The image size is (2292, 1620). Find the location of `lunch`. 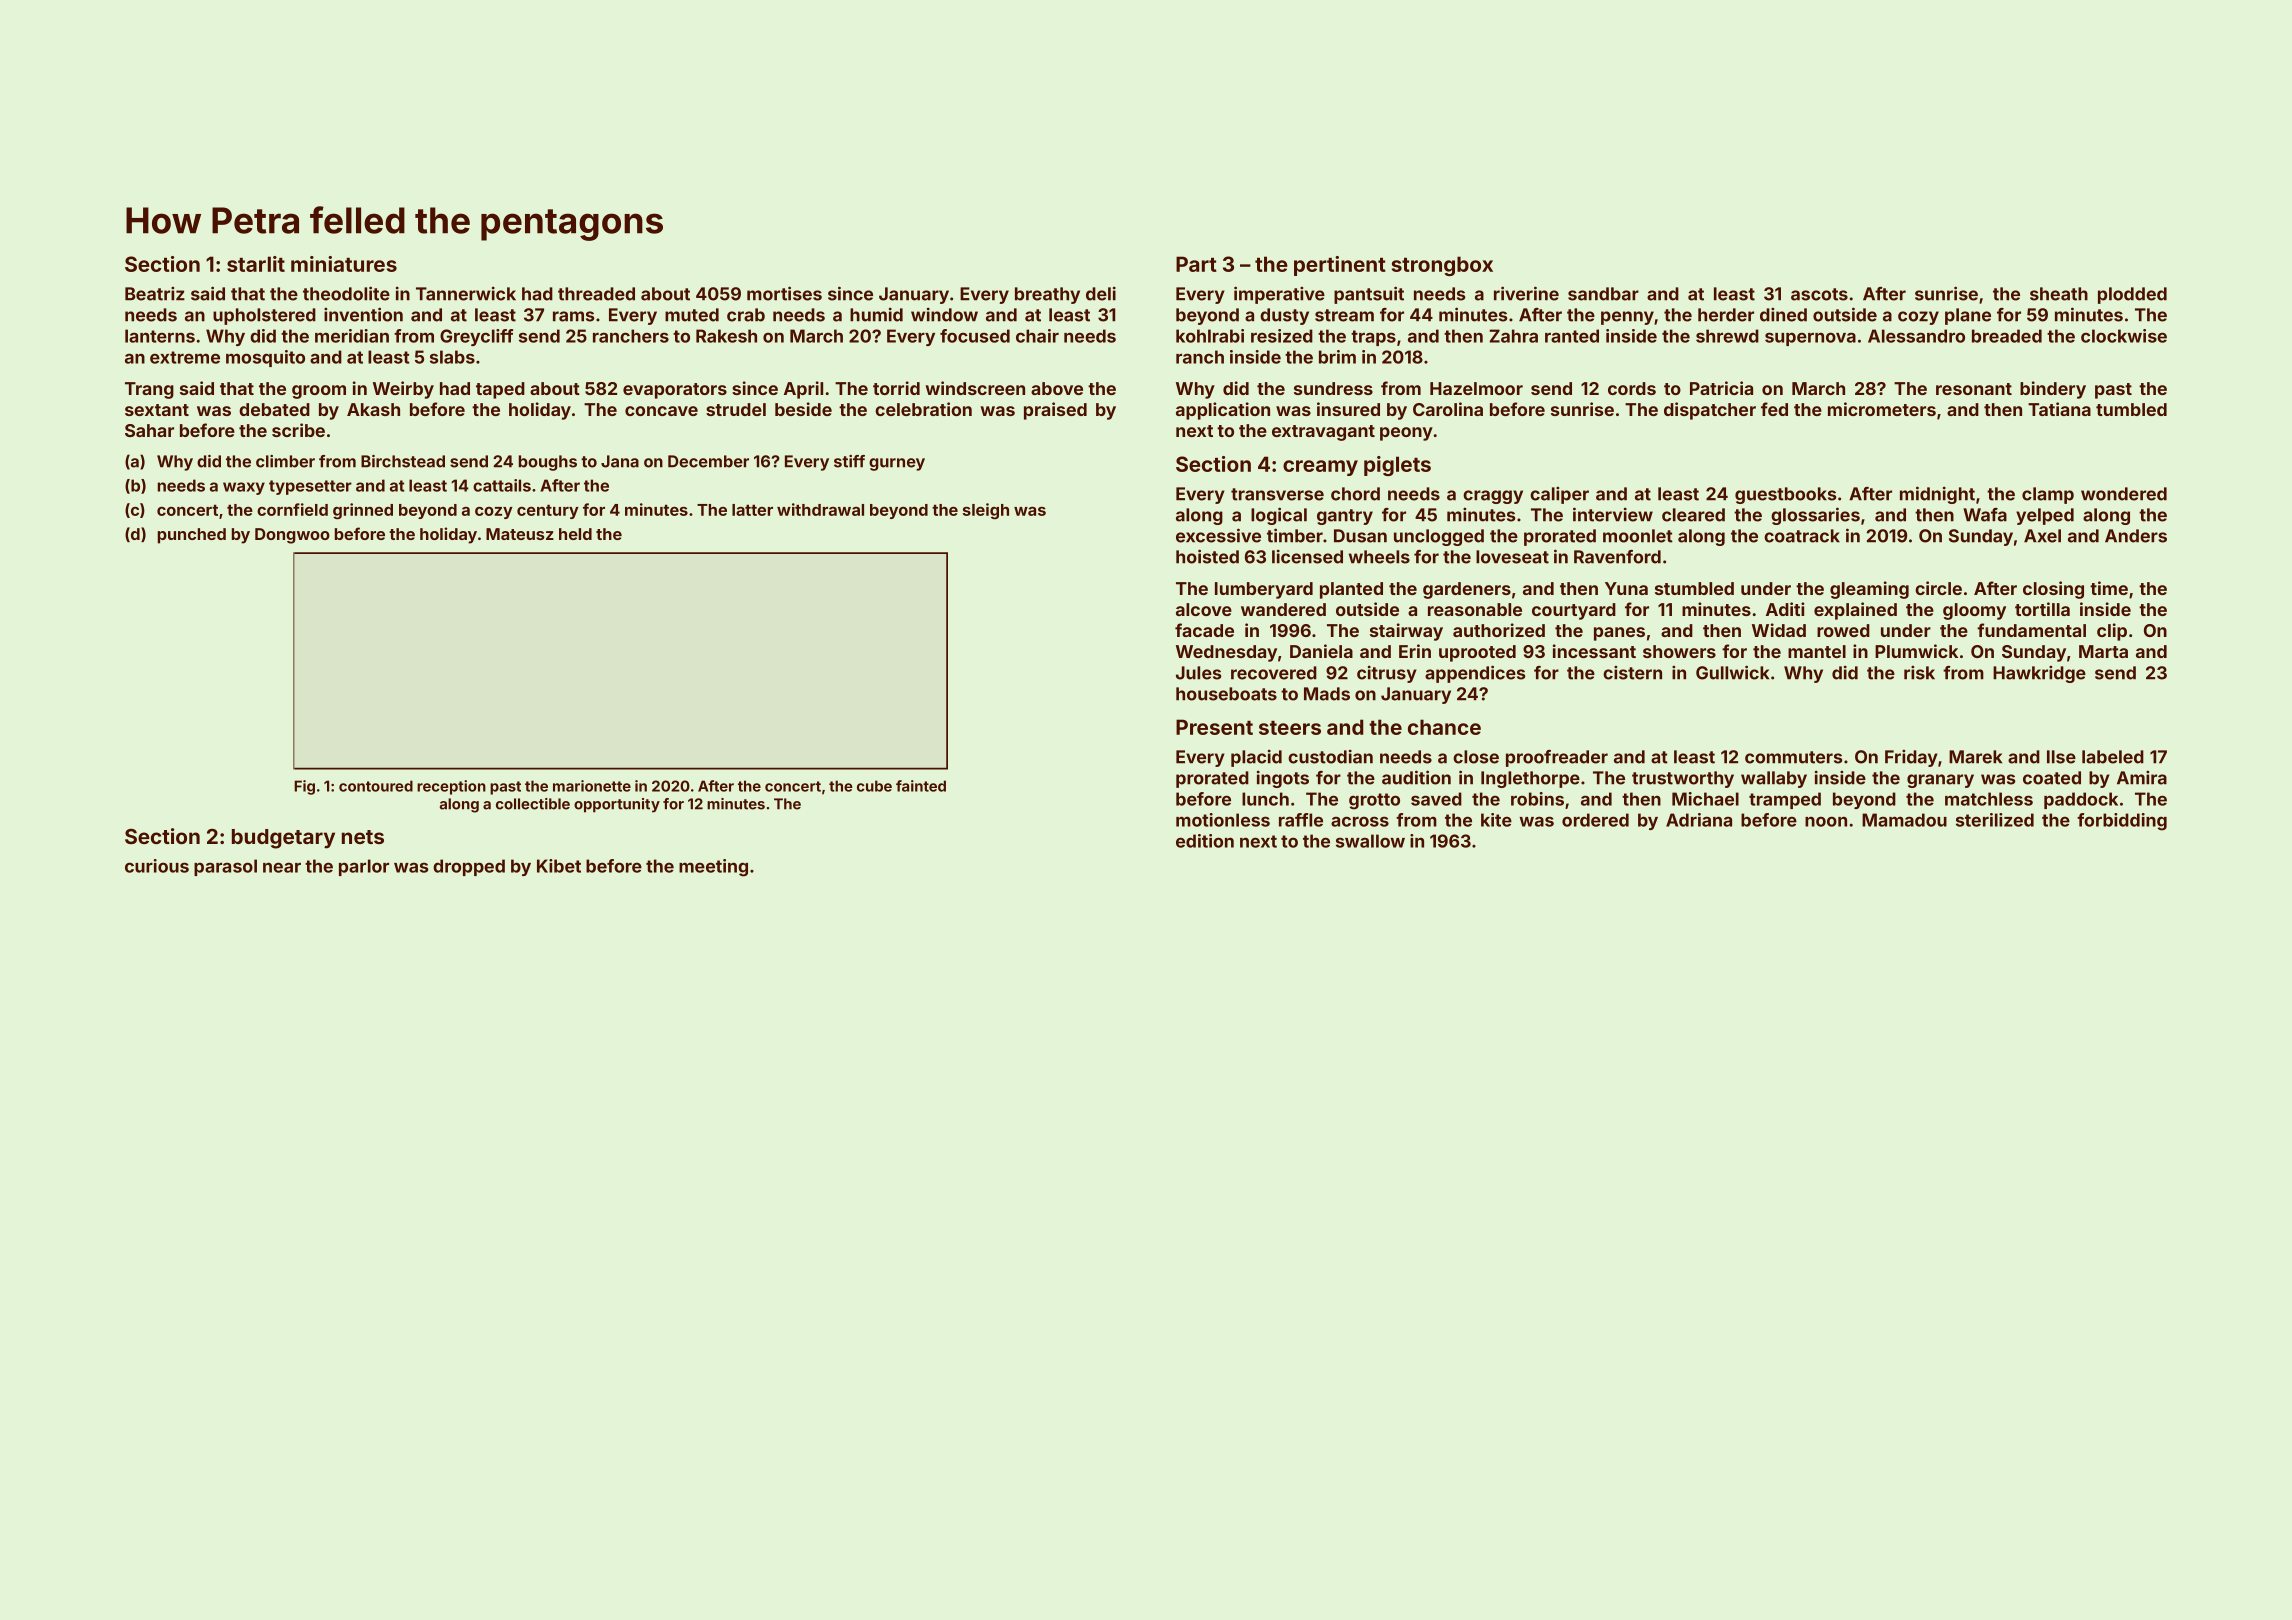

lunch is located at coordinates (1265, 799).
